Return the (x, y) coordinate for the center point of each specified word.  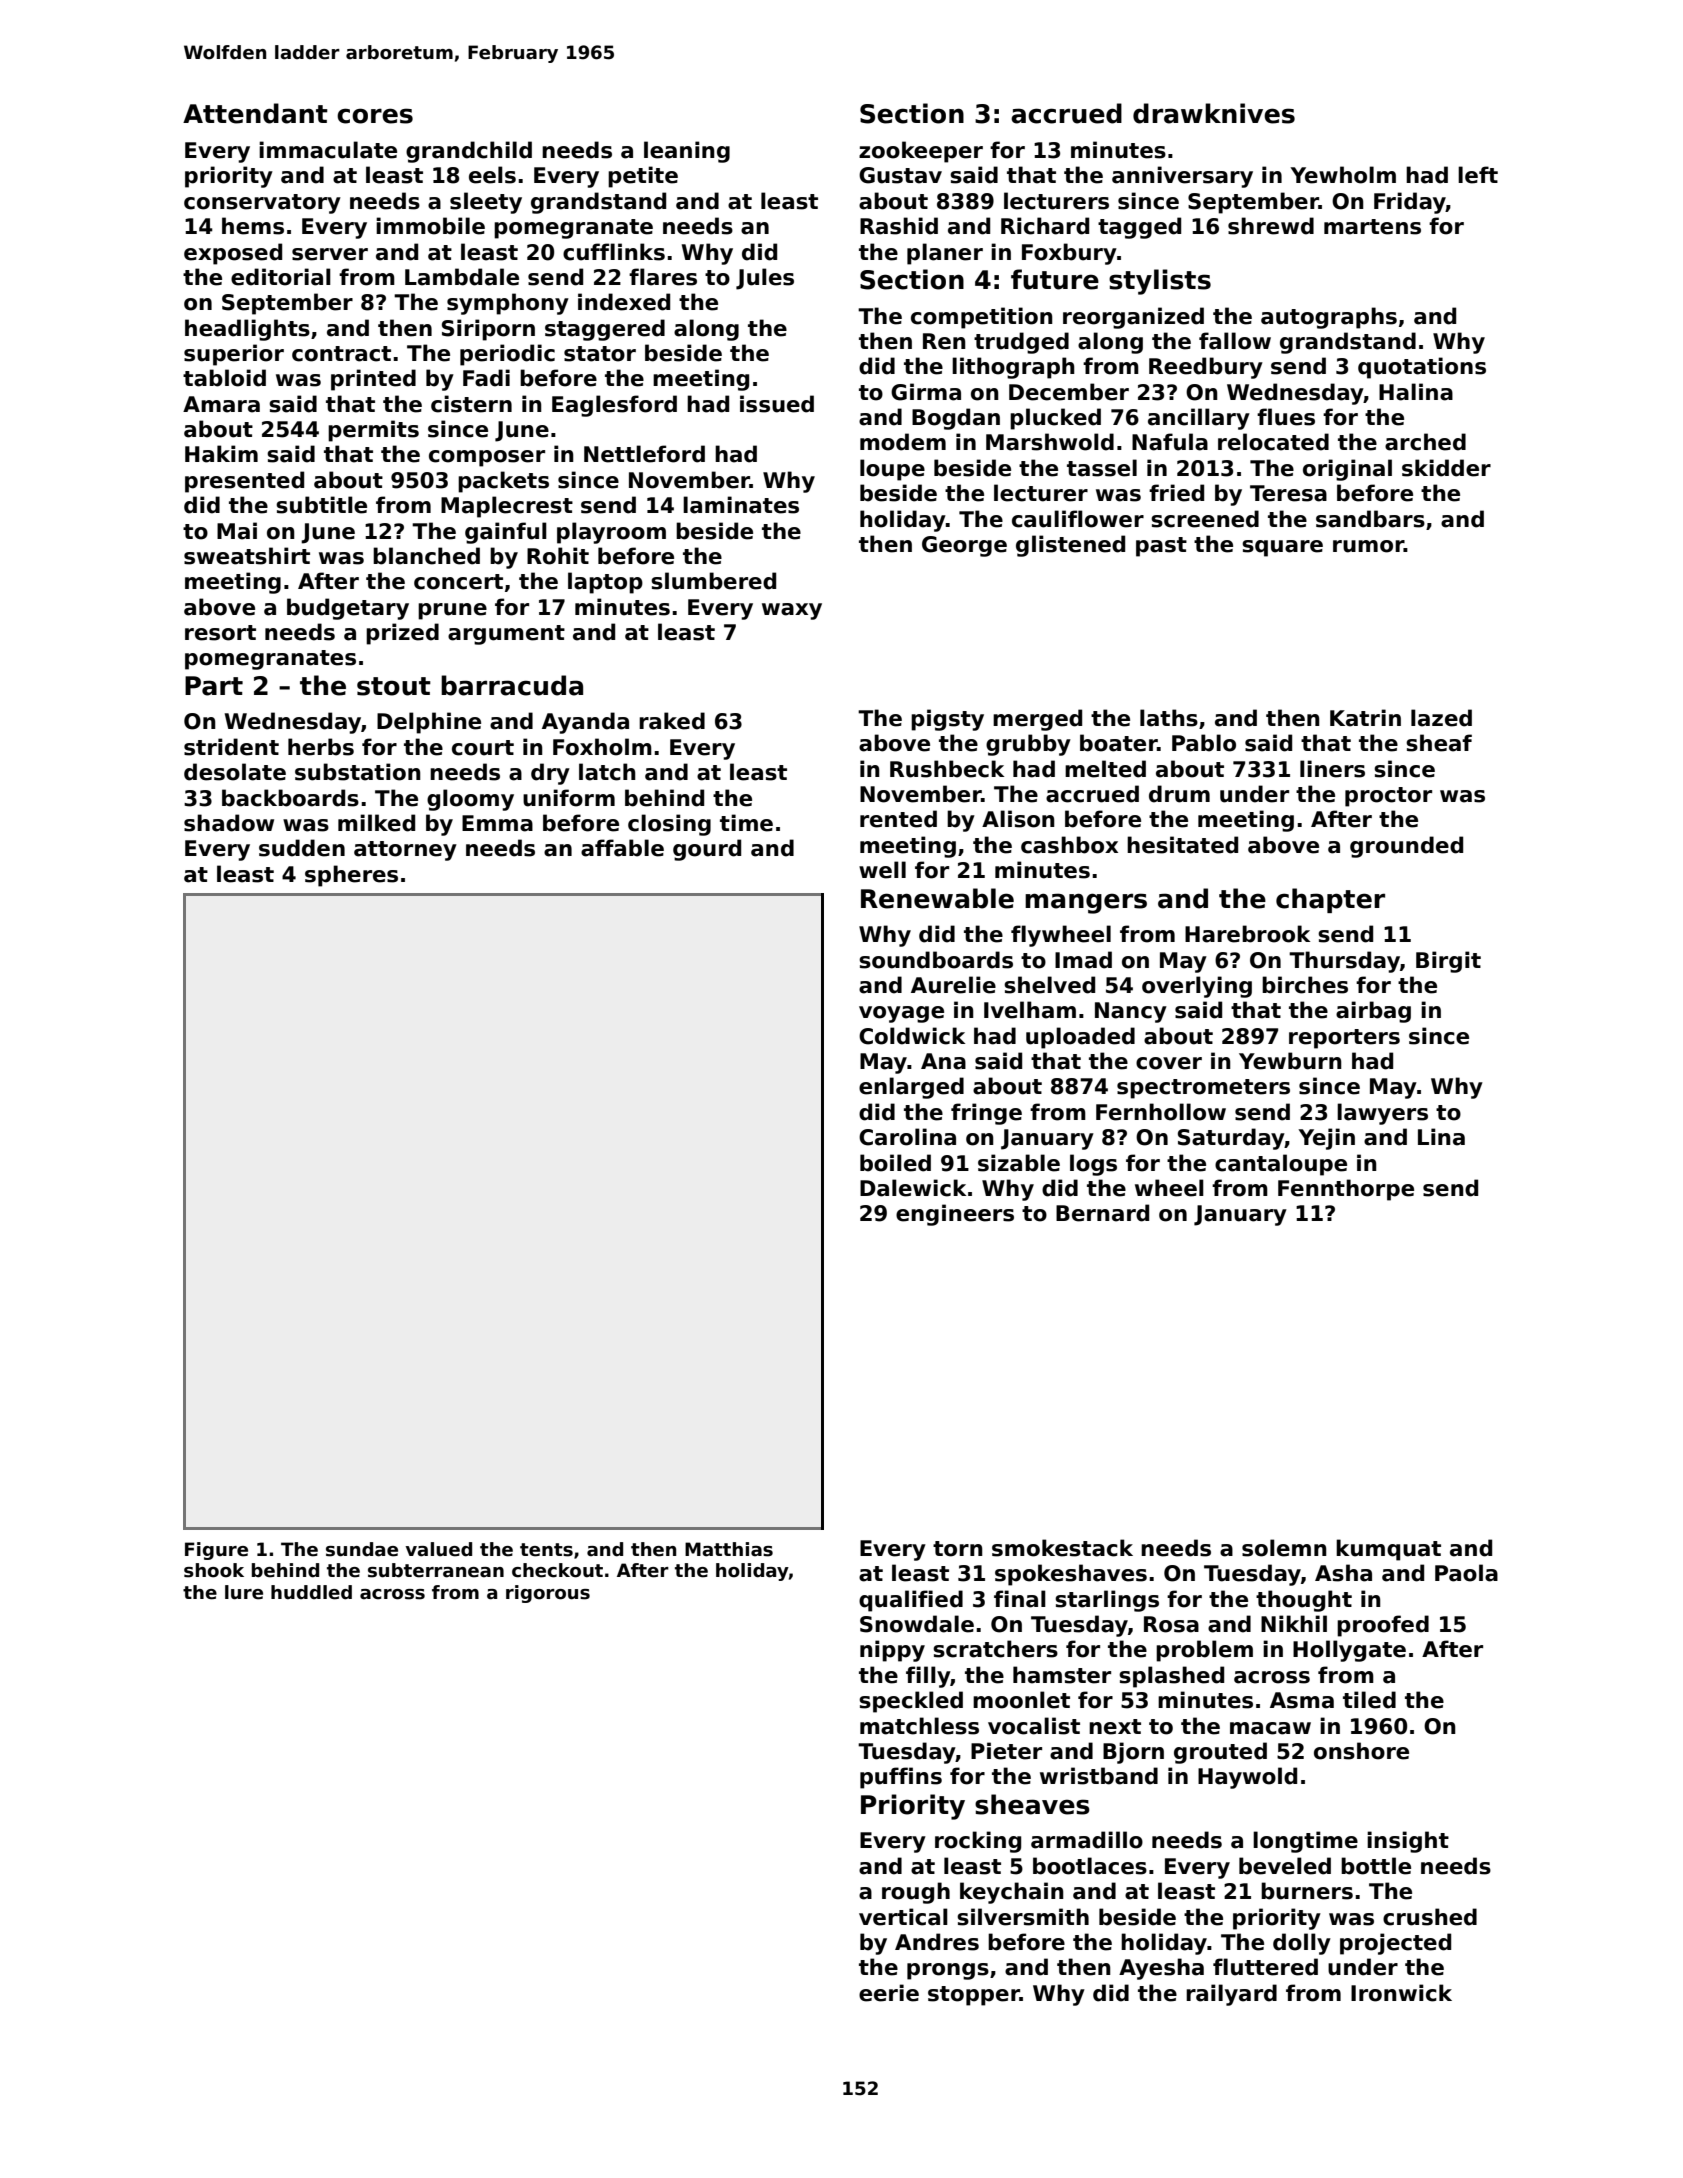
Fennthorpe (1346, 1190)
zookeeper (921, 152)
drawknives (1214, 113)
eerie (889, 1993)
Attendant (255, 113)
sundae (362, 1549)
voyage (901, 1014)
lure (244, 1592)
